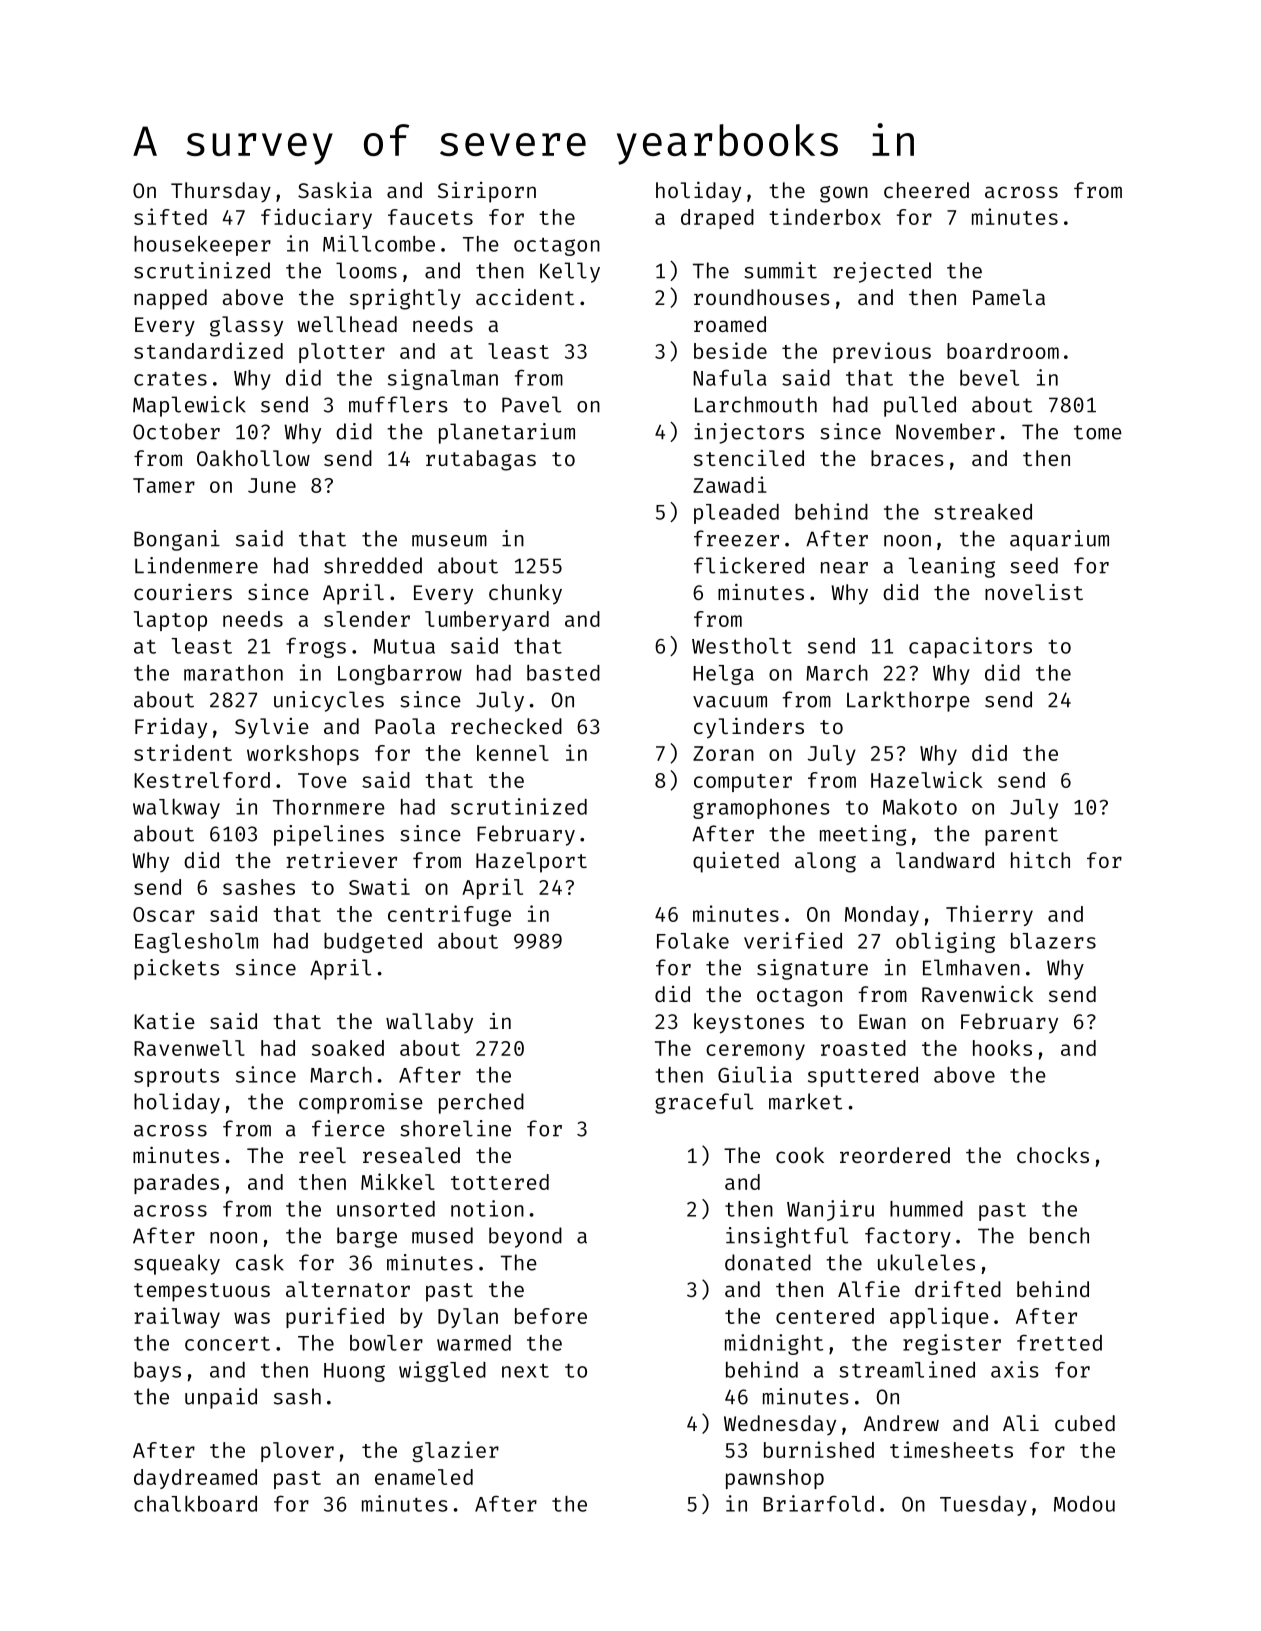 This image has height=1631, width=1261. I want to click on pawnshop, so click(775, 1479).
